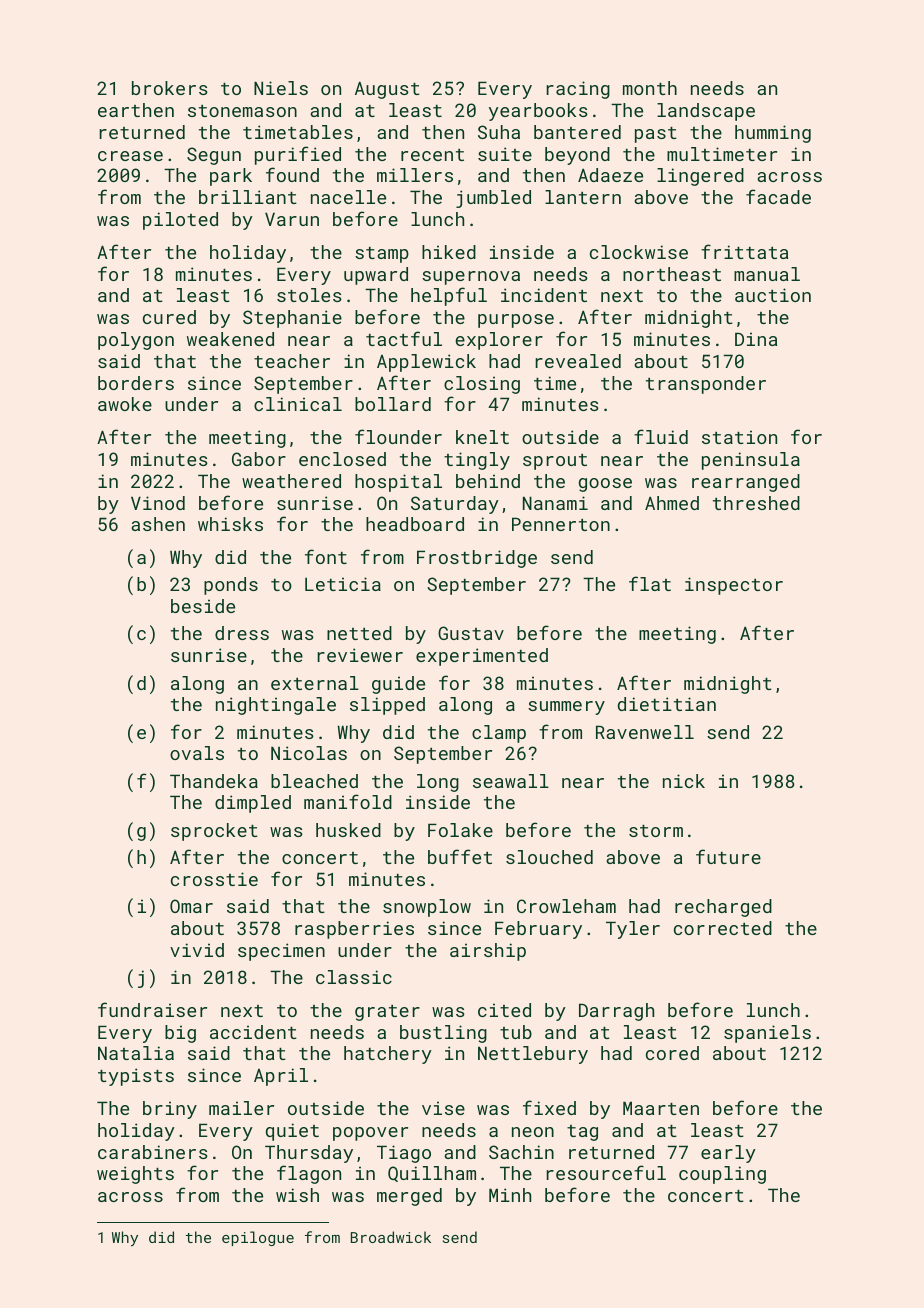 Image resolution: width=924 pixels, height=1308 pixels. Describe the element at coordinates (214, 156) in the document. I see `Segun` at that location.
